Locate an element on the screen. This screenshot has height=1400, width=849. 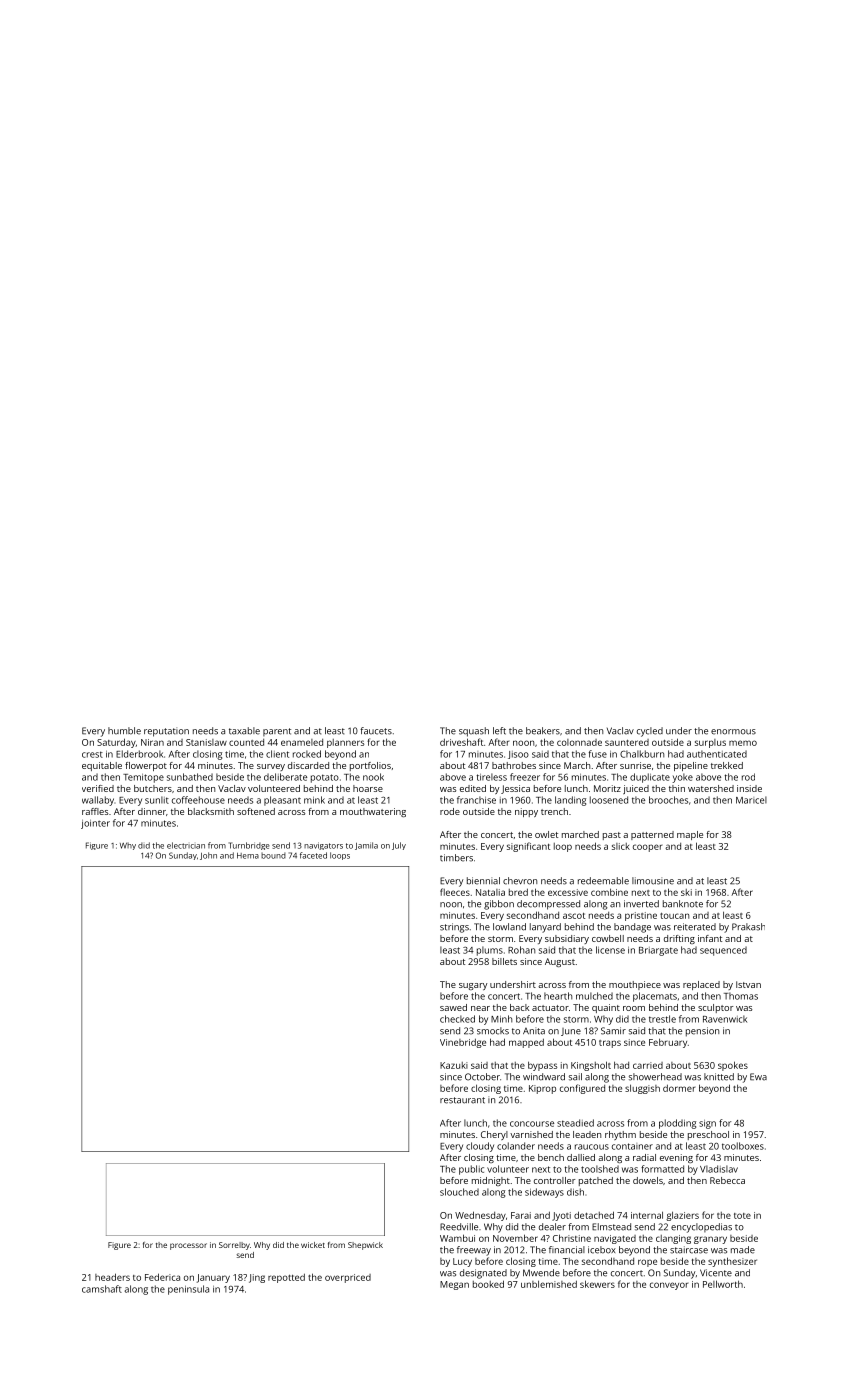
restaurant is located at coordinates (462, 1100).
